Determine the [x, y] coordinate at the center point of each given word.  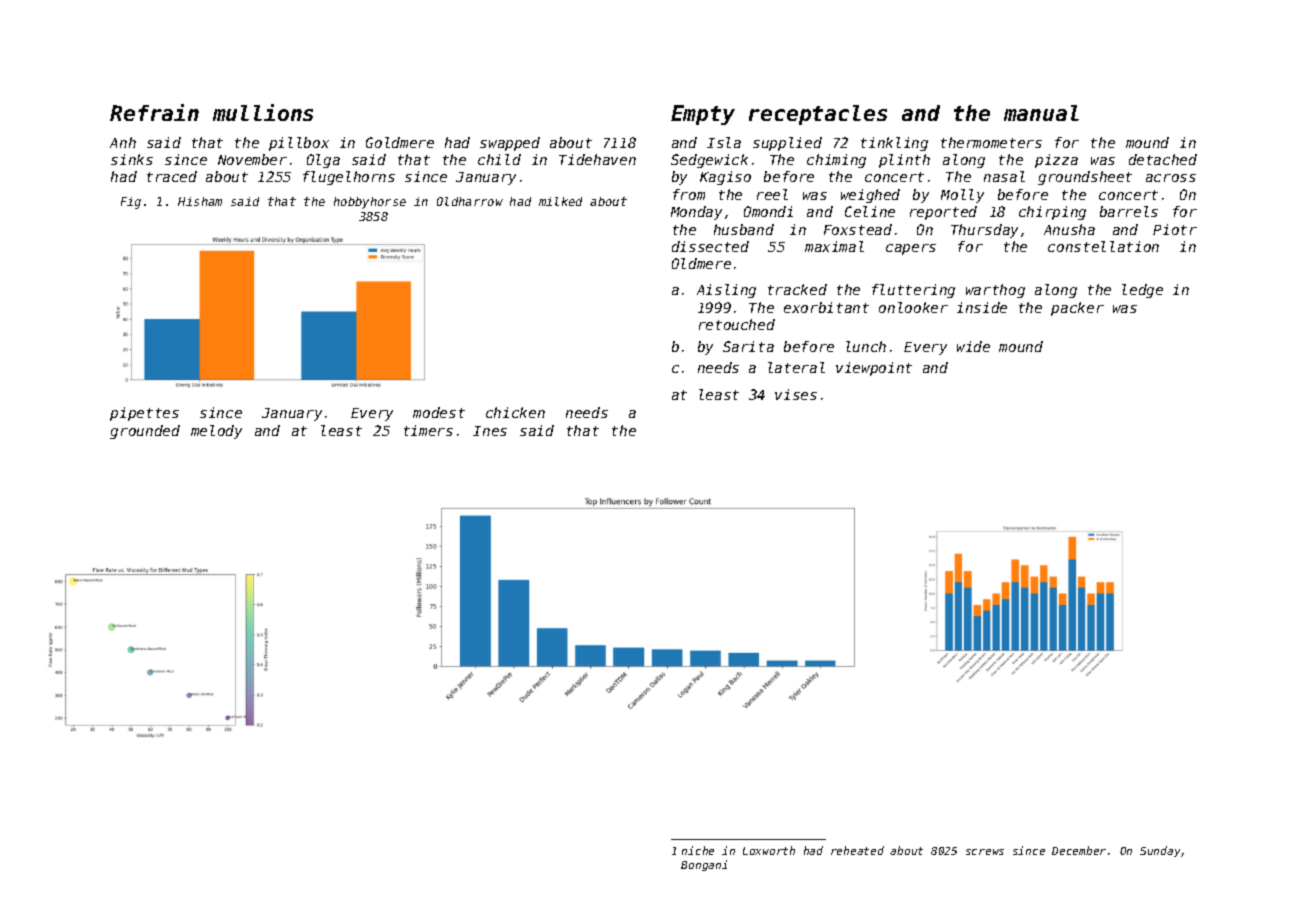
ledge [1142, 291]
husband [744, 229]
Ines [490, 431]
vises [796, 394]
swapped [510, 144]
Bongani [704, 865]
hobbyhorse [370, 203]
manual [1041, 113]
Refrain [154, 112]
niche [698, 850]
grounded [145, 432]
